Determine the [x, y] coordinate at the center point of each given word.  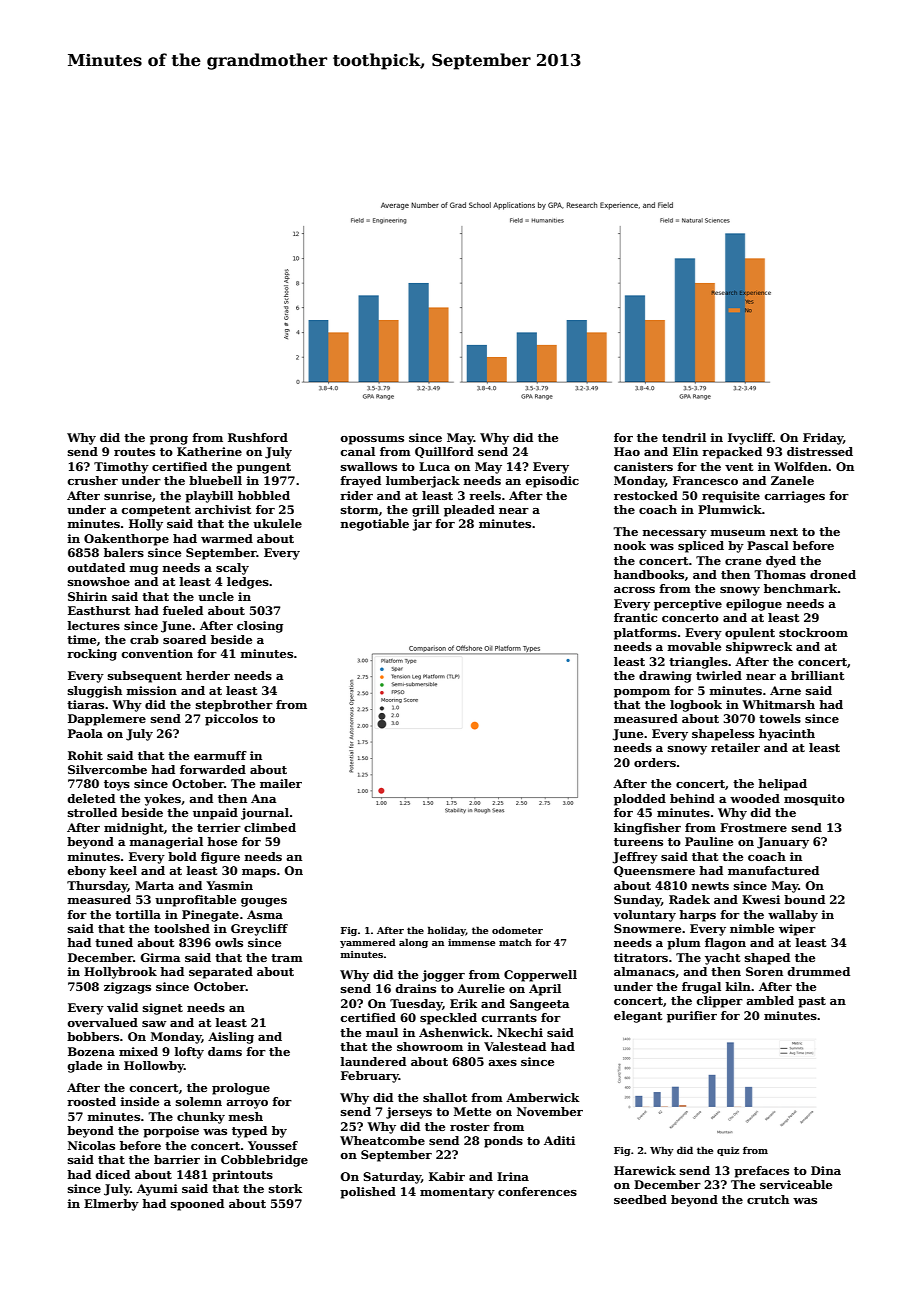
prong [169, 440]
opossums [372, 440]
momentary [457, 1193]
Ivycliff [750, 439]
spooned [197, 1205]
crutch [768, 1199]
